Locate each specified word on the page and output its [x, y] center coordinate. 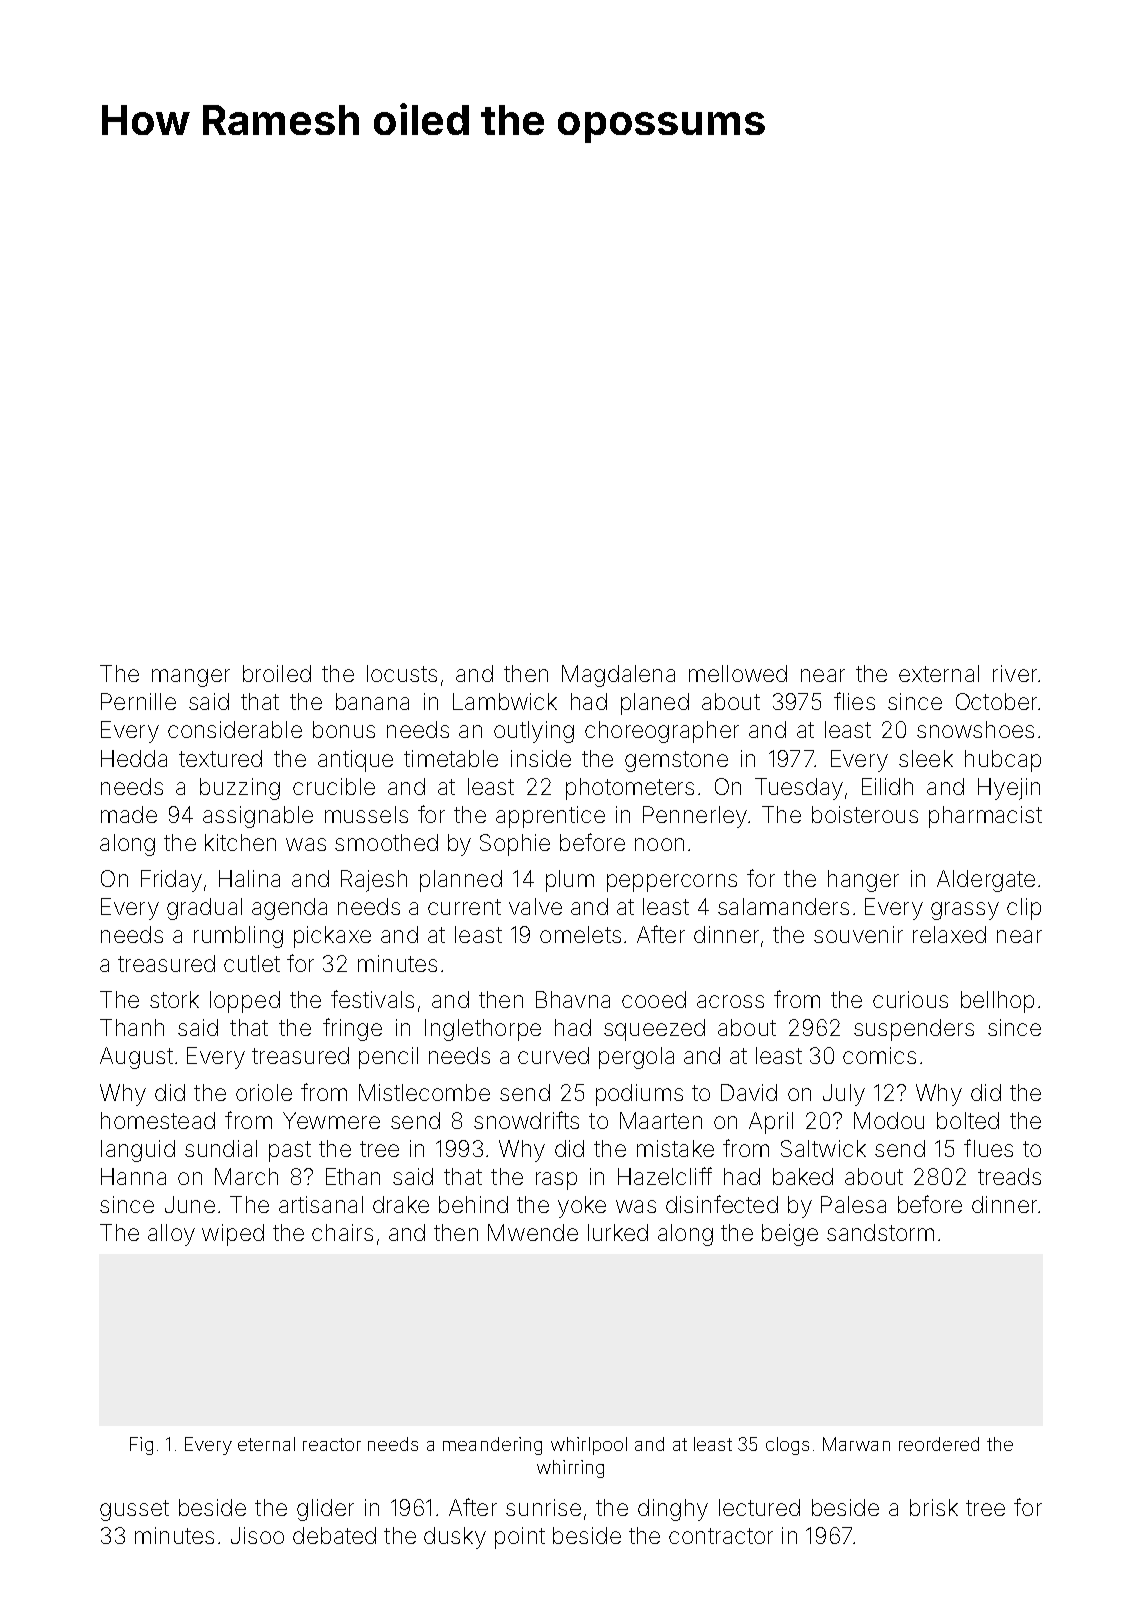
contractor [721, 1536]
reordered [939, 1444]
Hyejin [1009, 789]
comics [879, 1055]
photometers [630, 789]
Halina [249, 878]
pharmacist [985, 817]
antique [355, 761]
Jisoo [257, 1535]
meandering [492, 1446]
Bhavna [573, 999]
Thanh [132, 1027]
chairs [342, 1232]
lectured [759, 1507]
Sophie [515, 845]
